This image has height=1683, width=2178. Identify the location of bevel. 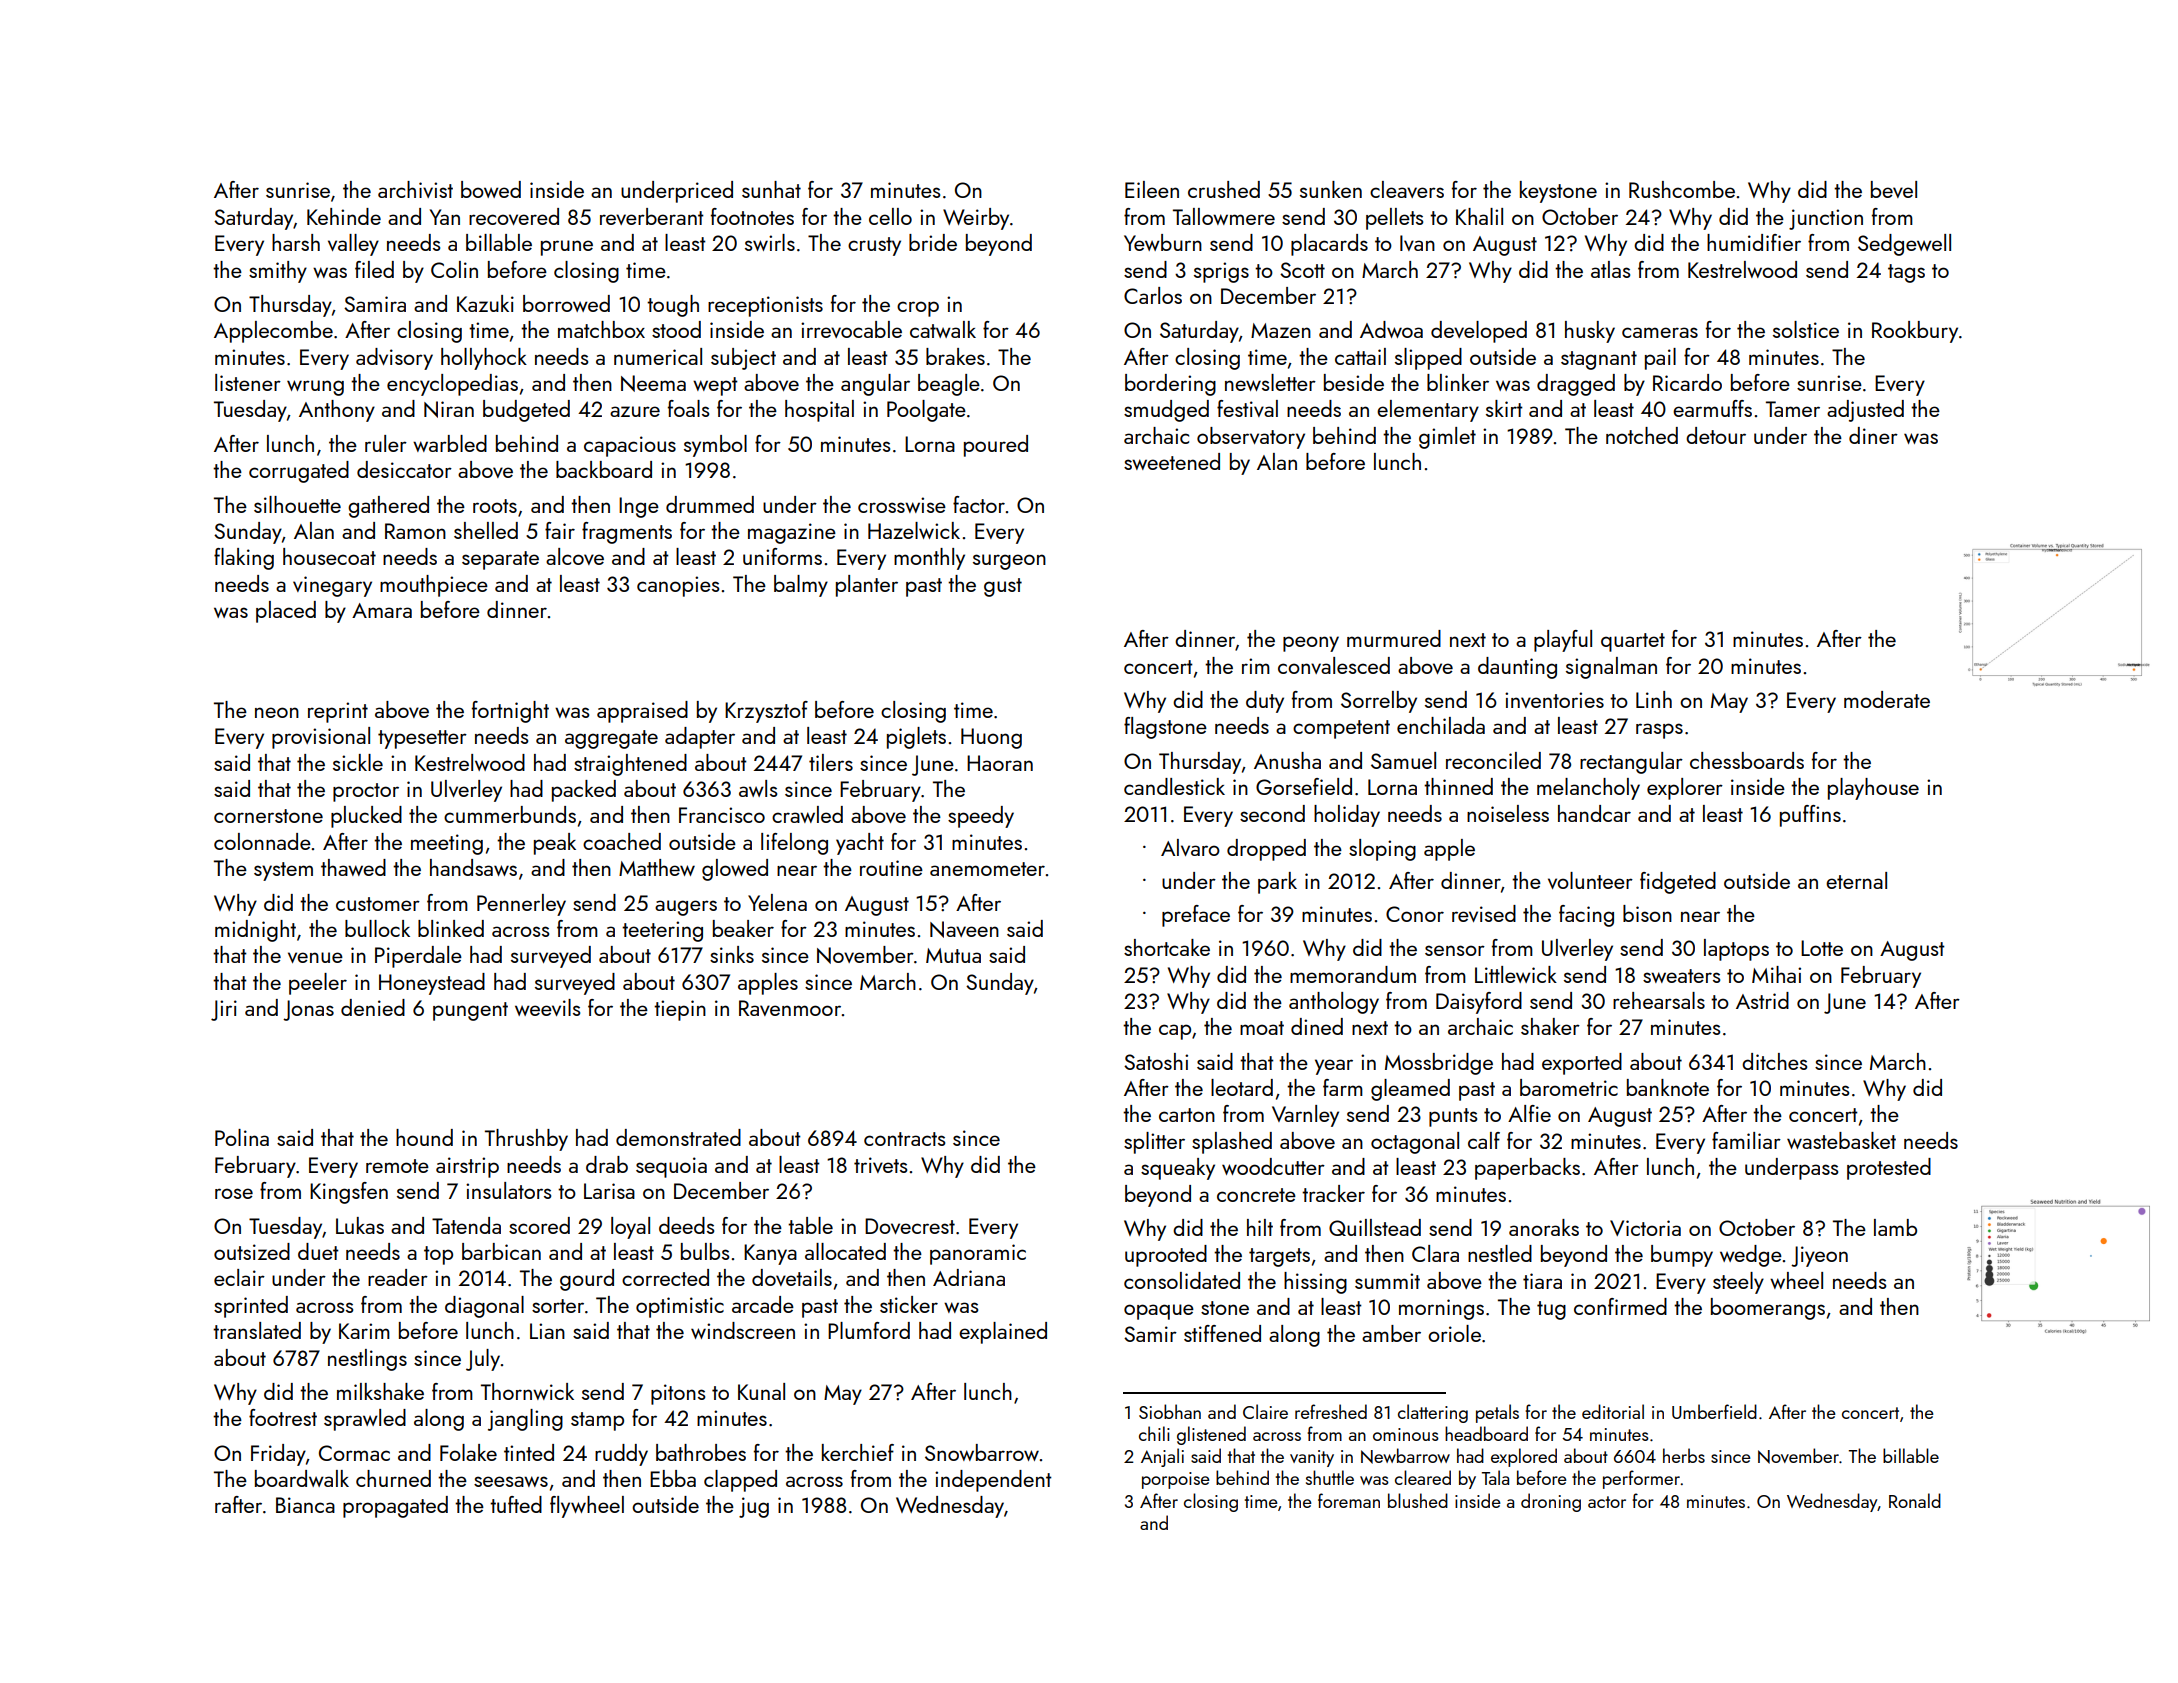
(1894, 189).
